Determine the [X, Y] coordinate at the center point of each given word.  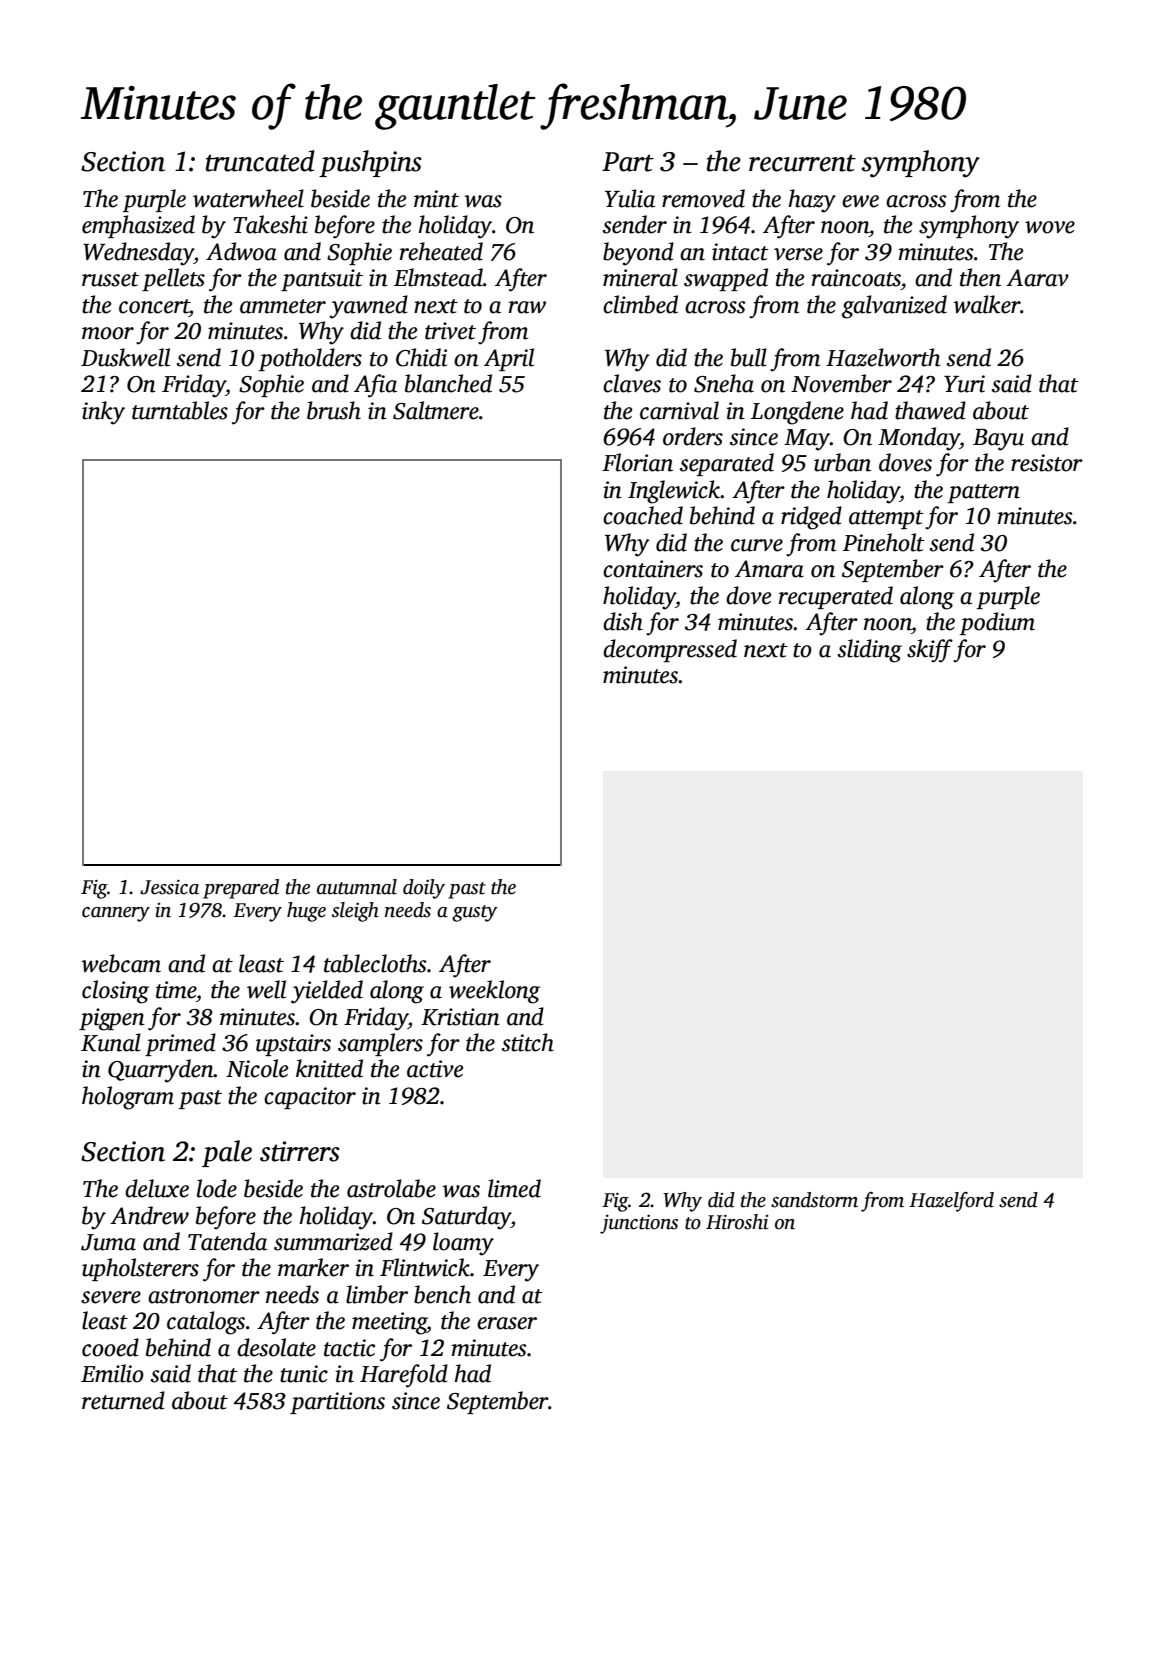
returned [123, 1400]
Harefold [404, 1376]
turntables [180, 410]
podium [997, 623]
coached [643, 515]
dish [623, 621]
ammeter [283, 306]
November [841, 383]
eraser [507, 1323]
